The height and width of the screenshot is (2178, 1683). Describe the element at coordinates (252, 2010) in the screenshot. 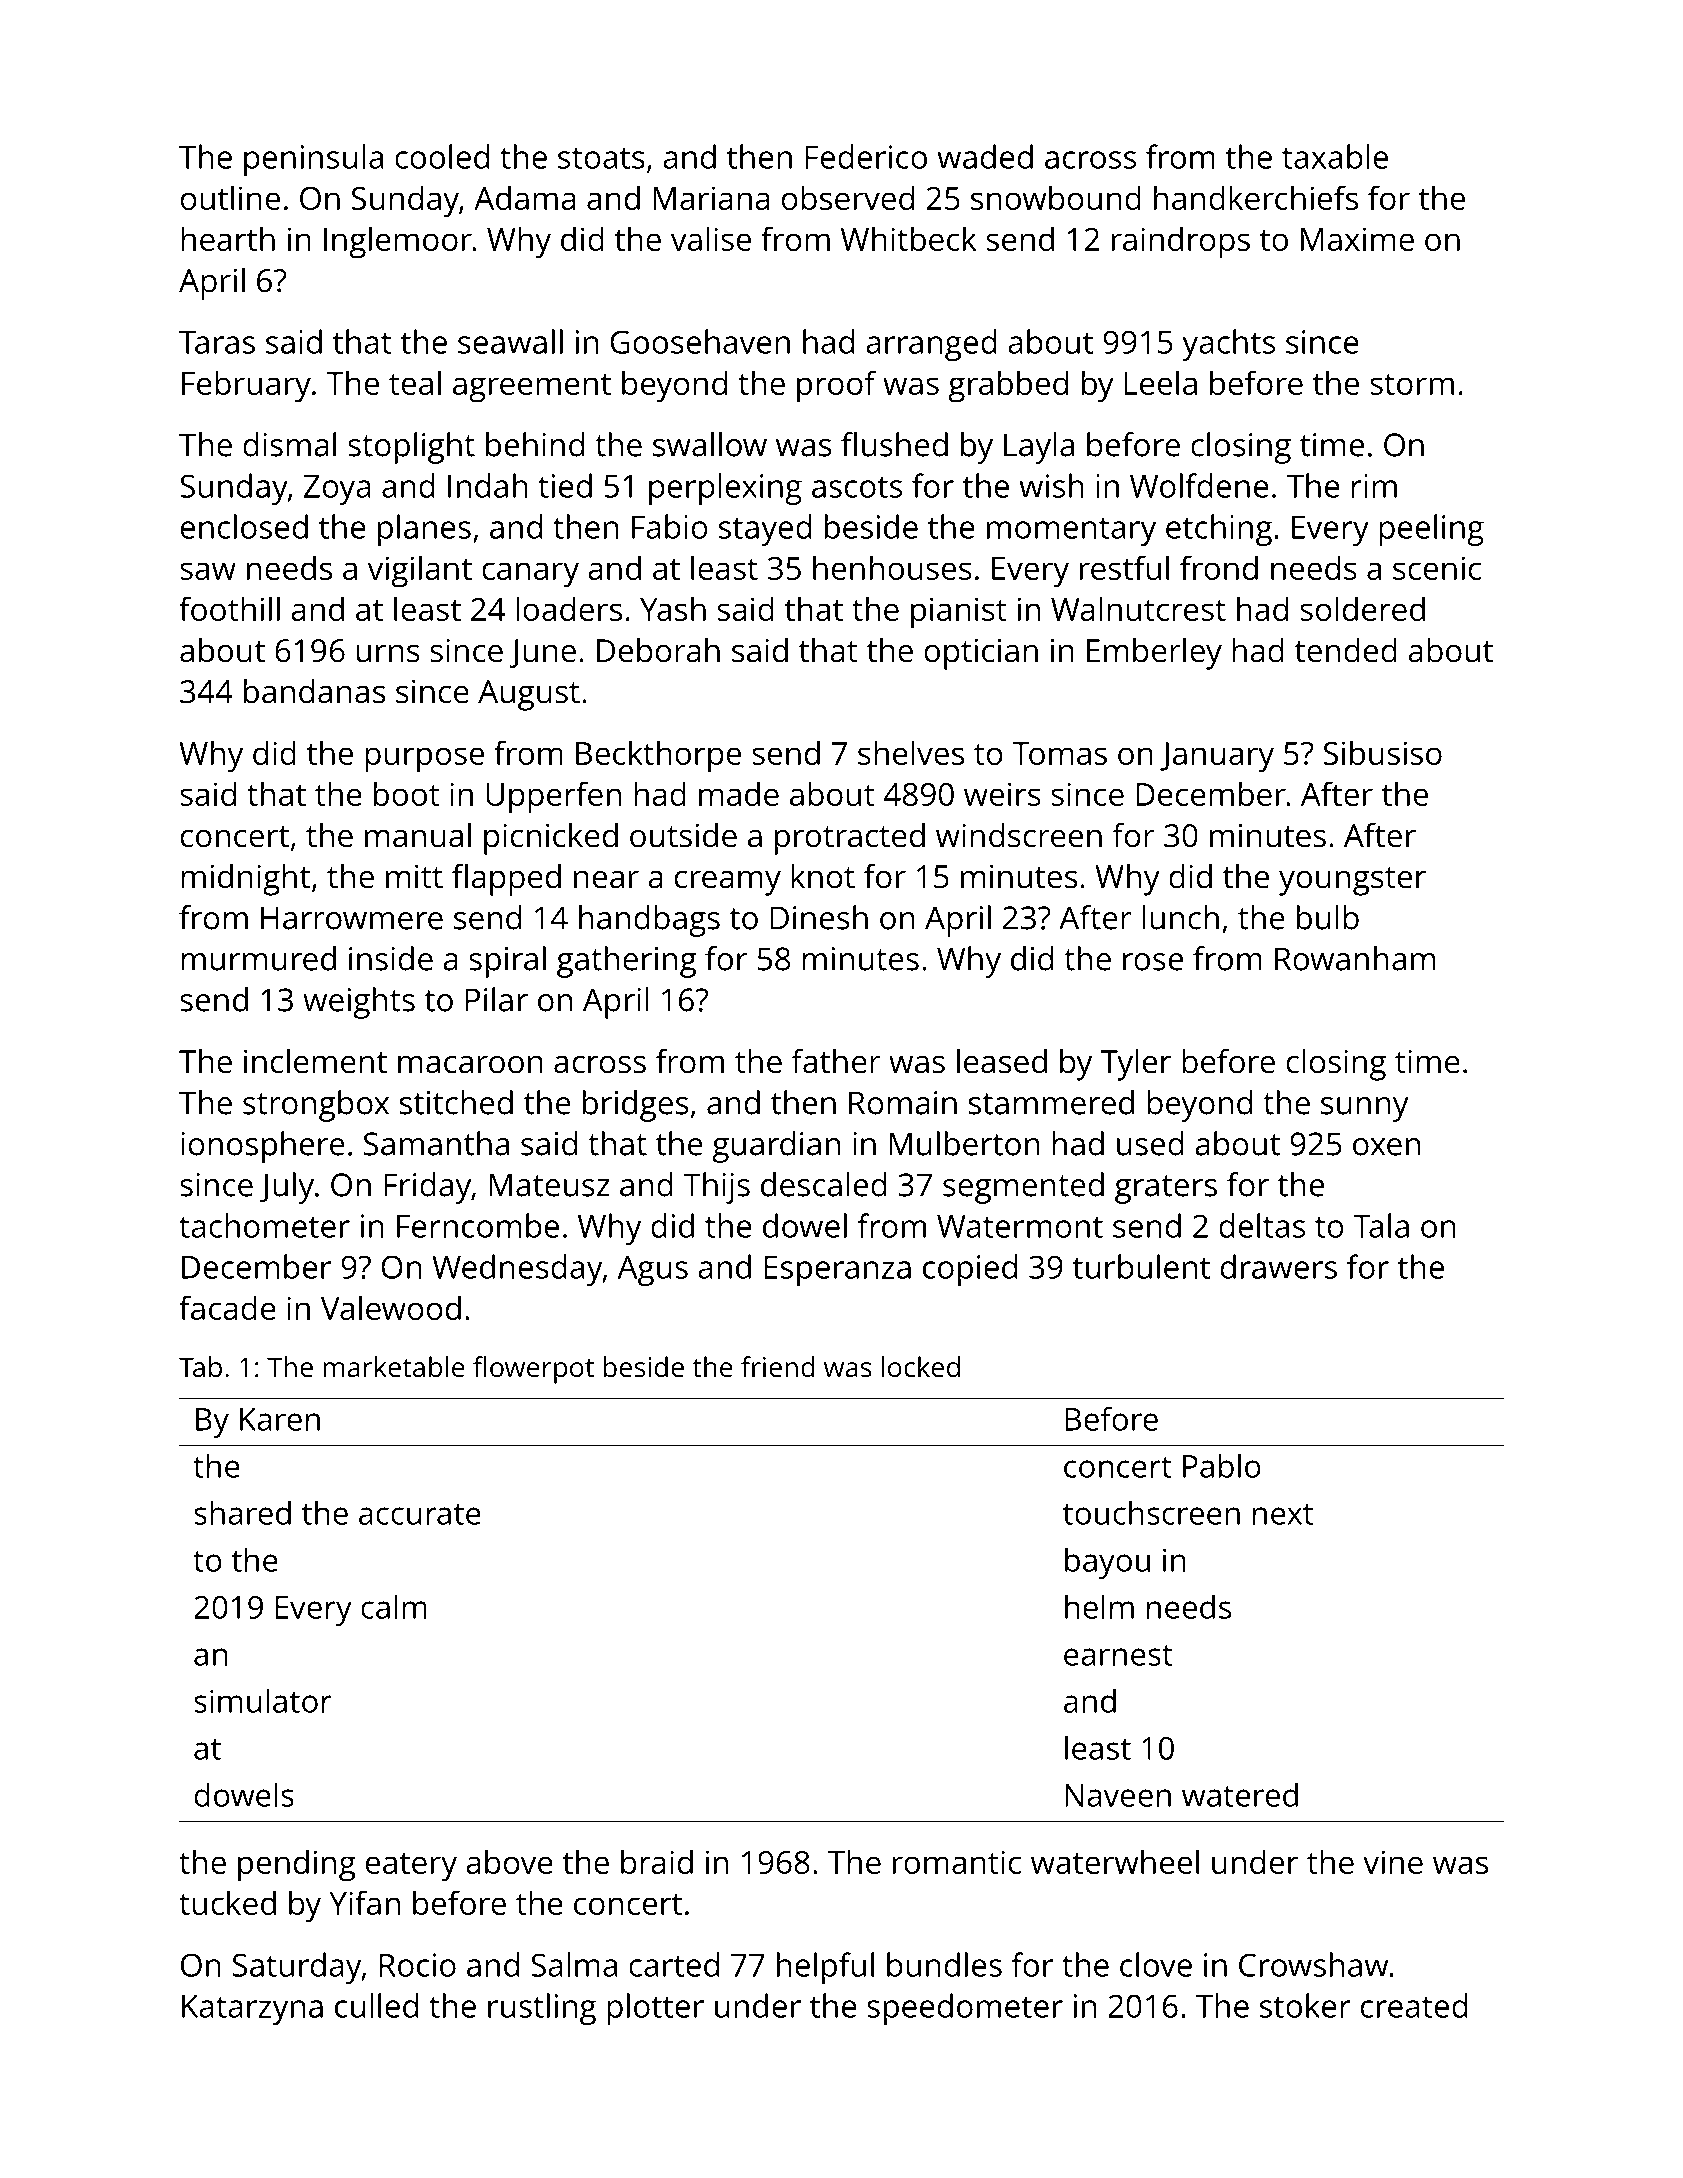

I see `Katarzyna` at that location.
